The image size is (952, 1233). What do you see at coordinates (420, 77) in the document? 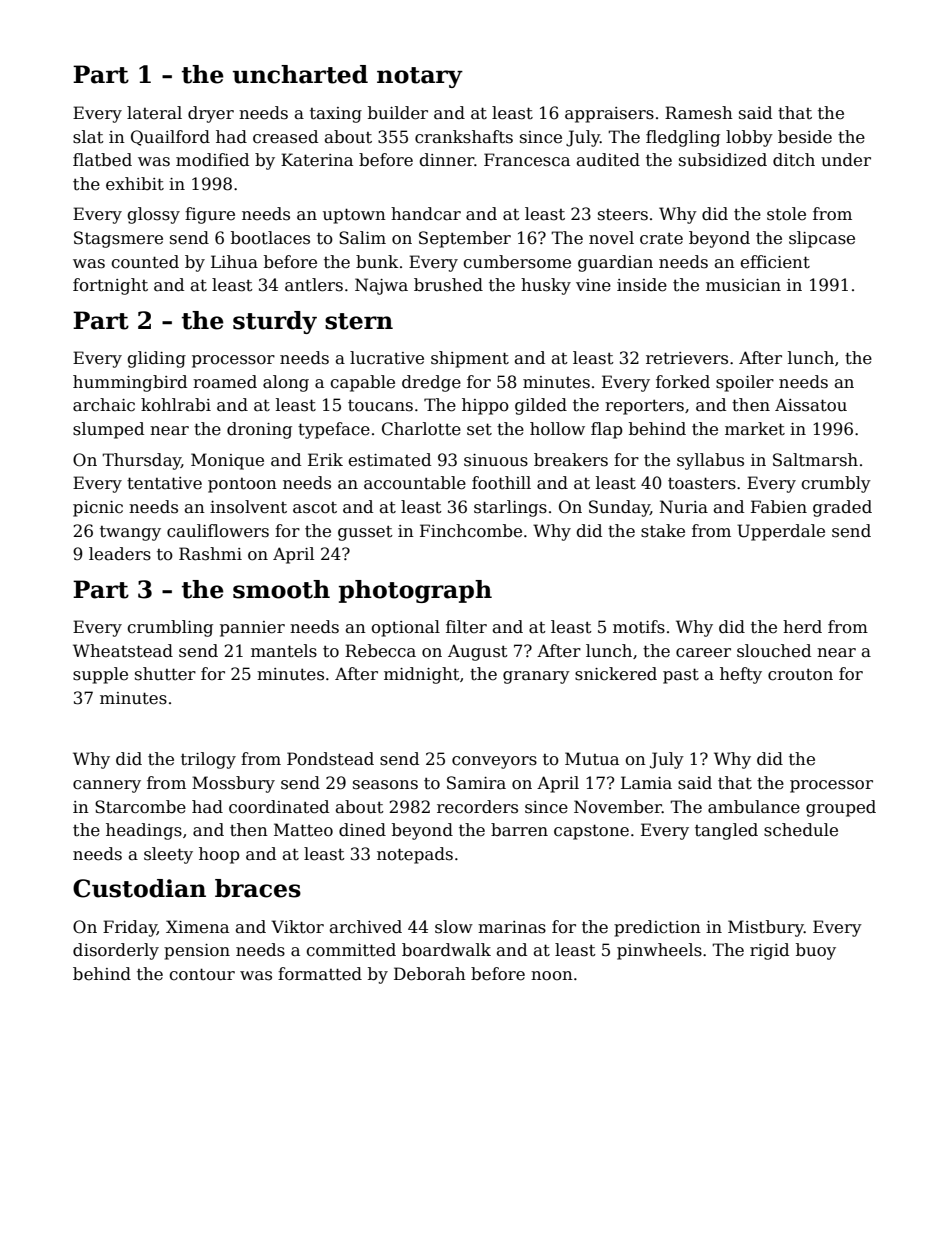
I see `notary` at bounding box center [420, 77].
